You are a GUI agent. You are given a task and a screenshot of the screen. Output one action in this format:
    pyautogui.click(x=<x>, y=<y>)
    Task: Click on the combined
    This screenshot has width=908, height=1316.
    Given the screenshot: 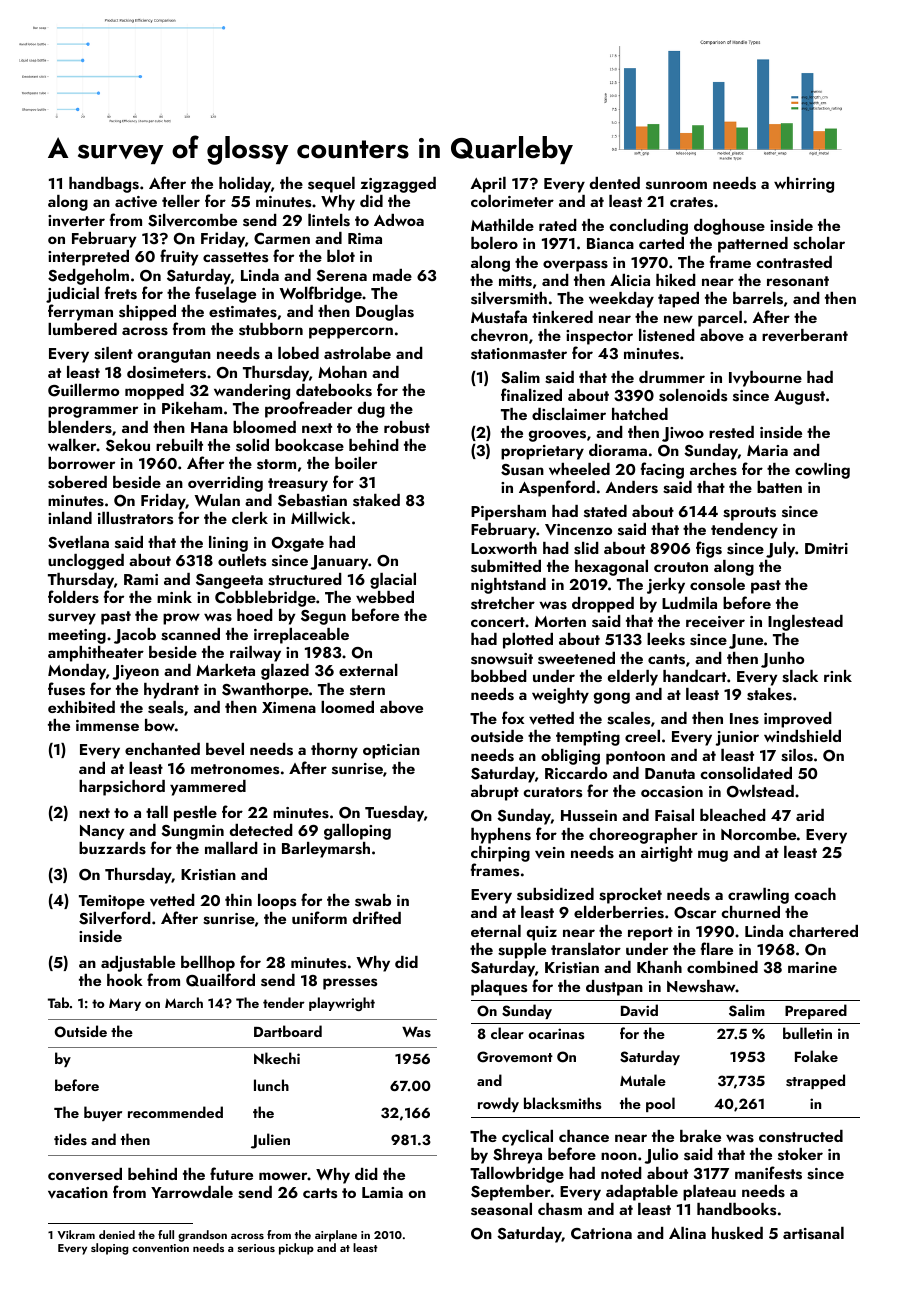 What is the action you would take?
    pyautogui.click(x=722, y=967)
